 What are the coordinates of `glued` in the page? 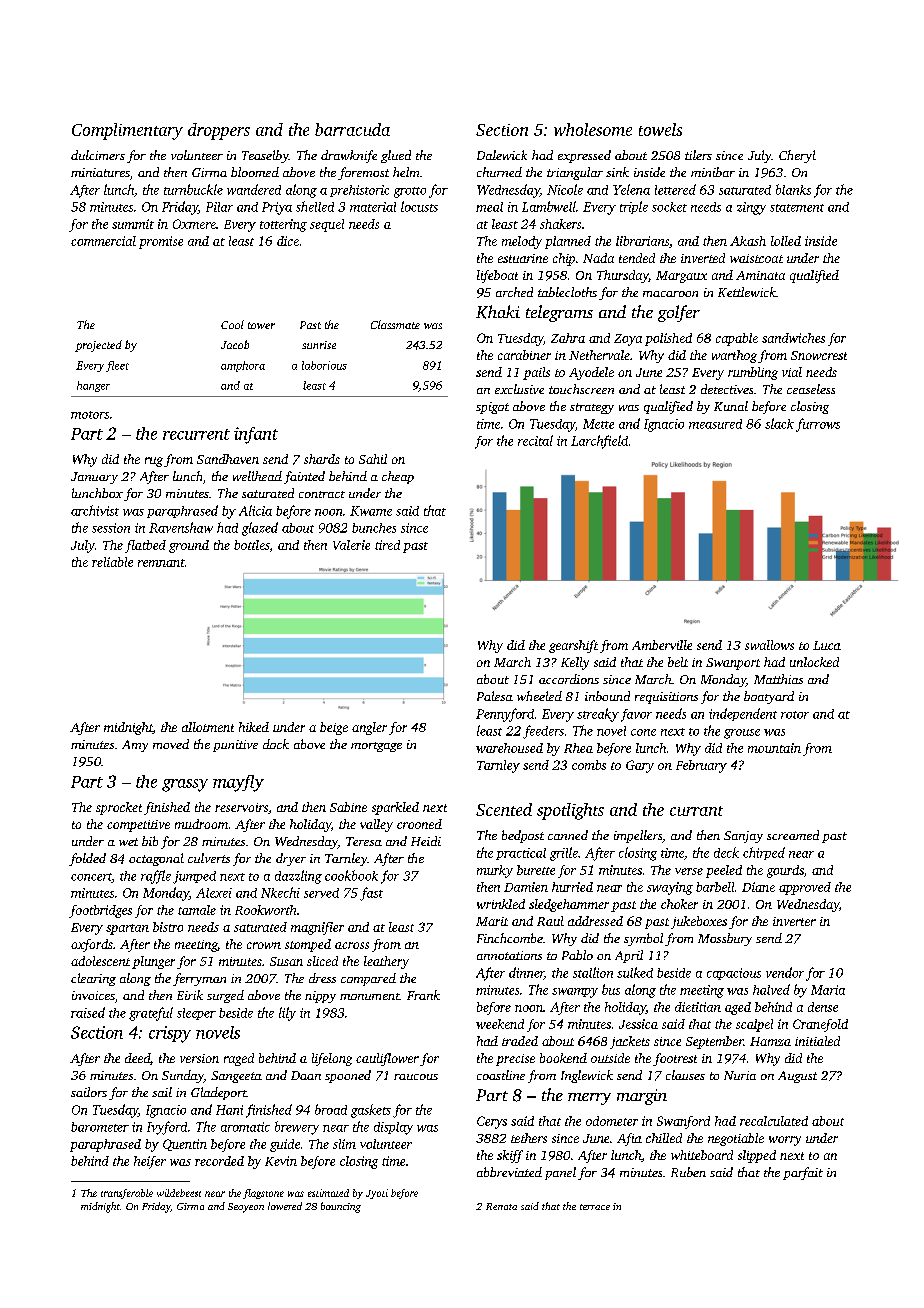 It's located at (396, 156).
